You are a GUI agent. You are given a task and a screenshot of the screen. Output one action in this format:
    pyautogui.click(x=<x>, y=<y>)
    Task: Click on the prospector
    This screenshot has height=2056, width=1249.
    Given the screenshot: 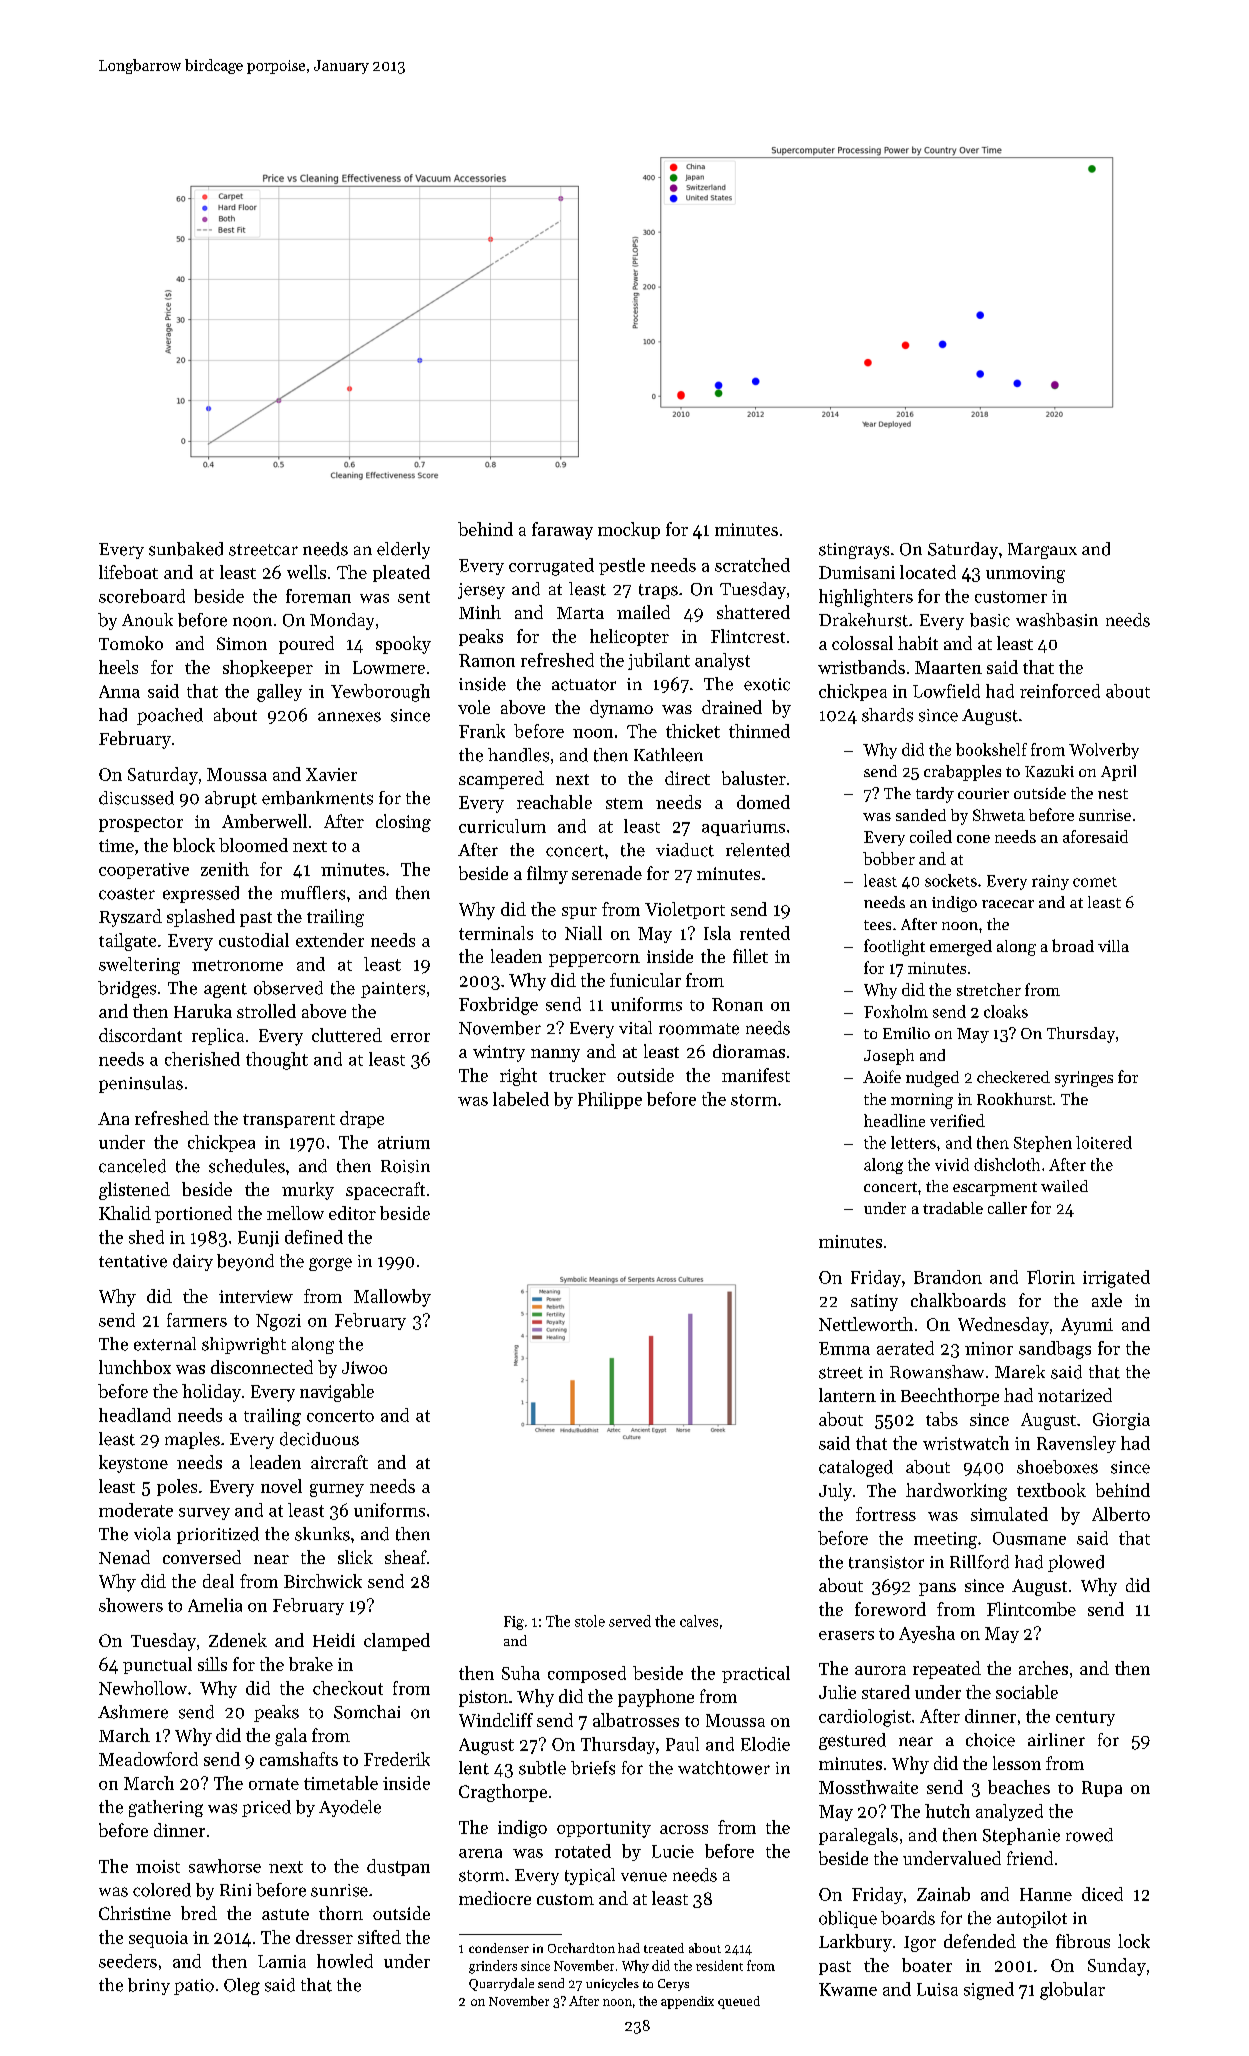 What is the action you would take?
    pyautogui.click(x=141, y=824)
